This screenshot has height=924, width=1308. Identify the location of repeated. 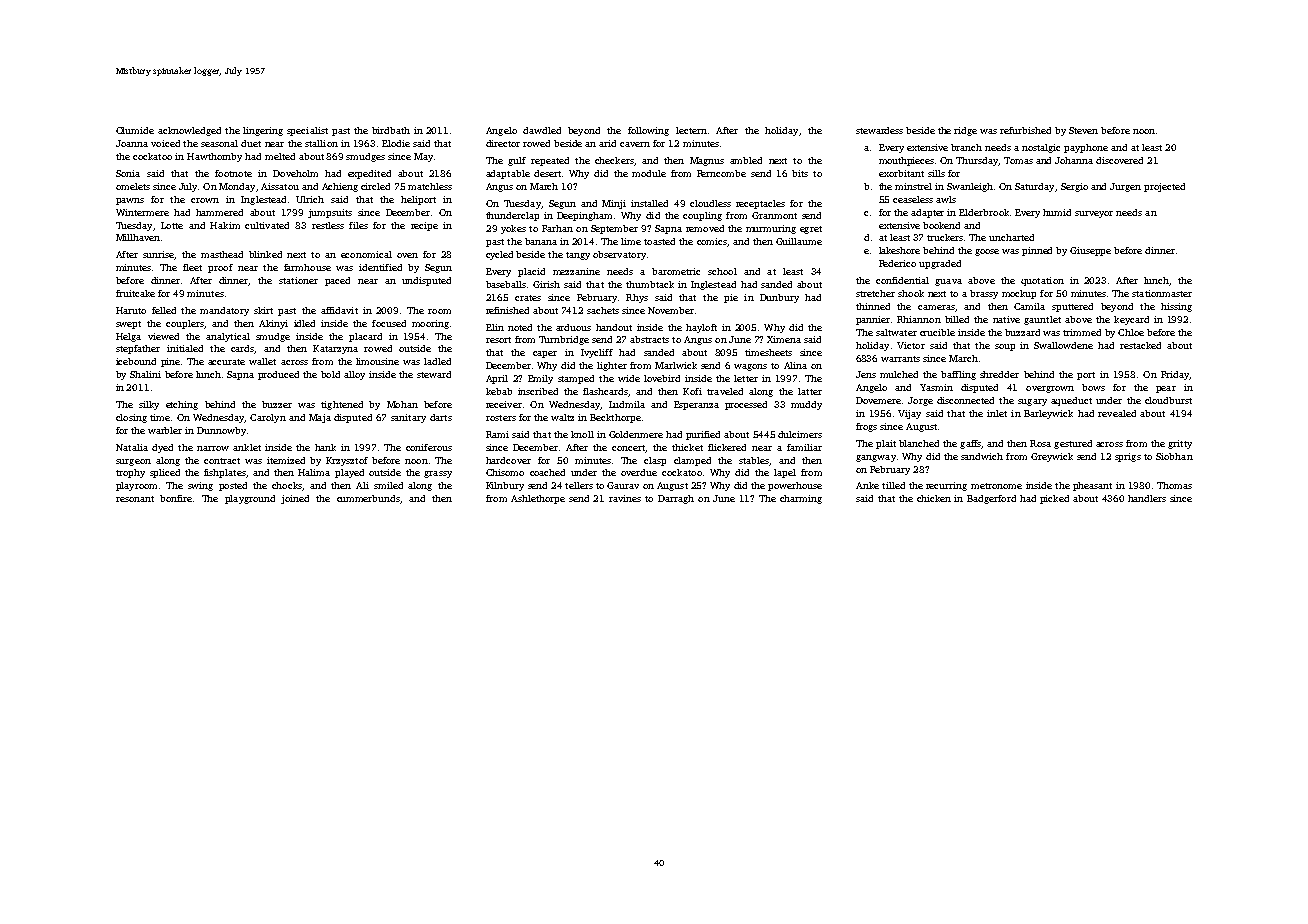
(550, 161).
